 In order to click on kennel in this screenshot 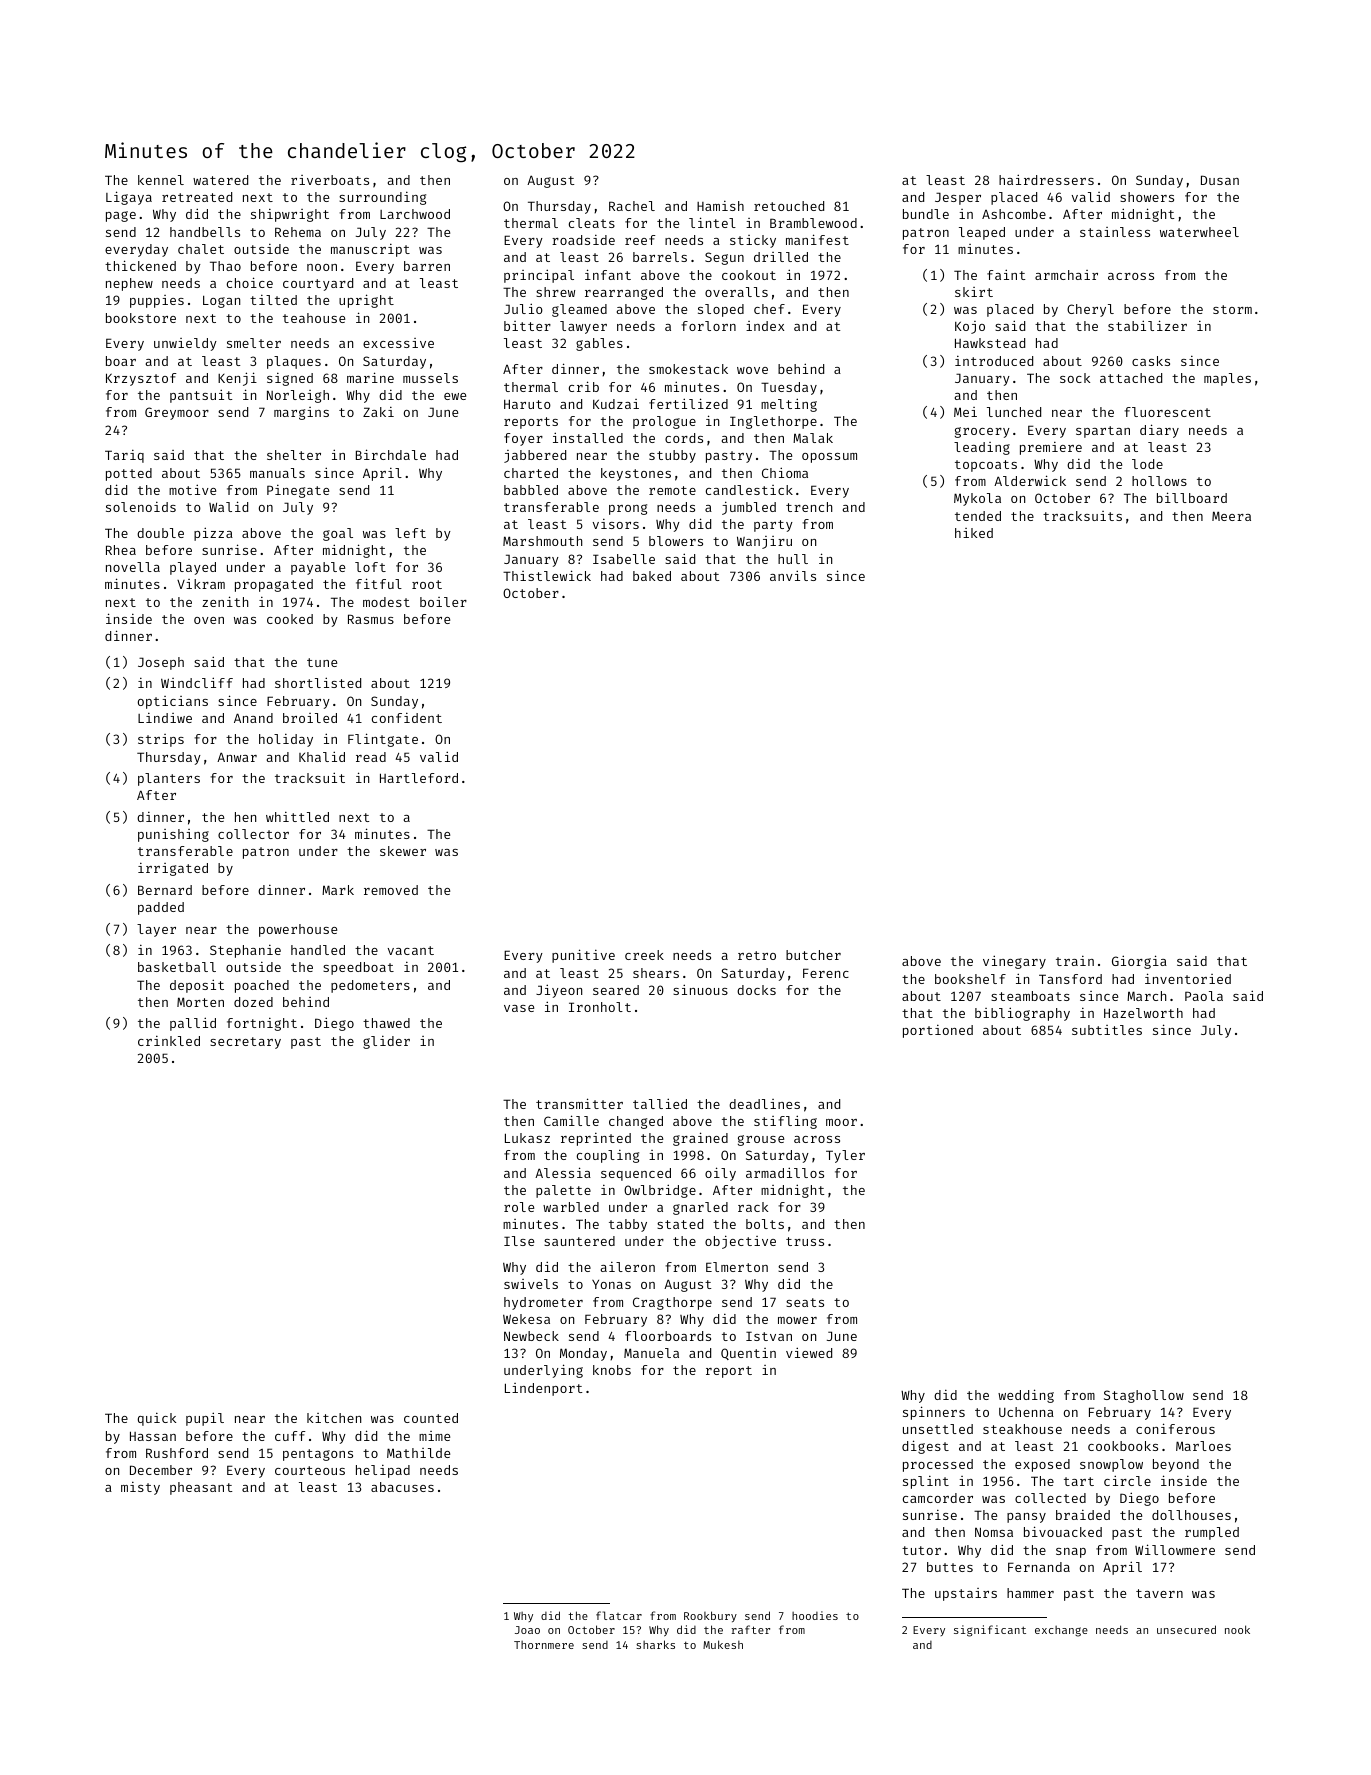, I will do `click(161, 180)`.
